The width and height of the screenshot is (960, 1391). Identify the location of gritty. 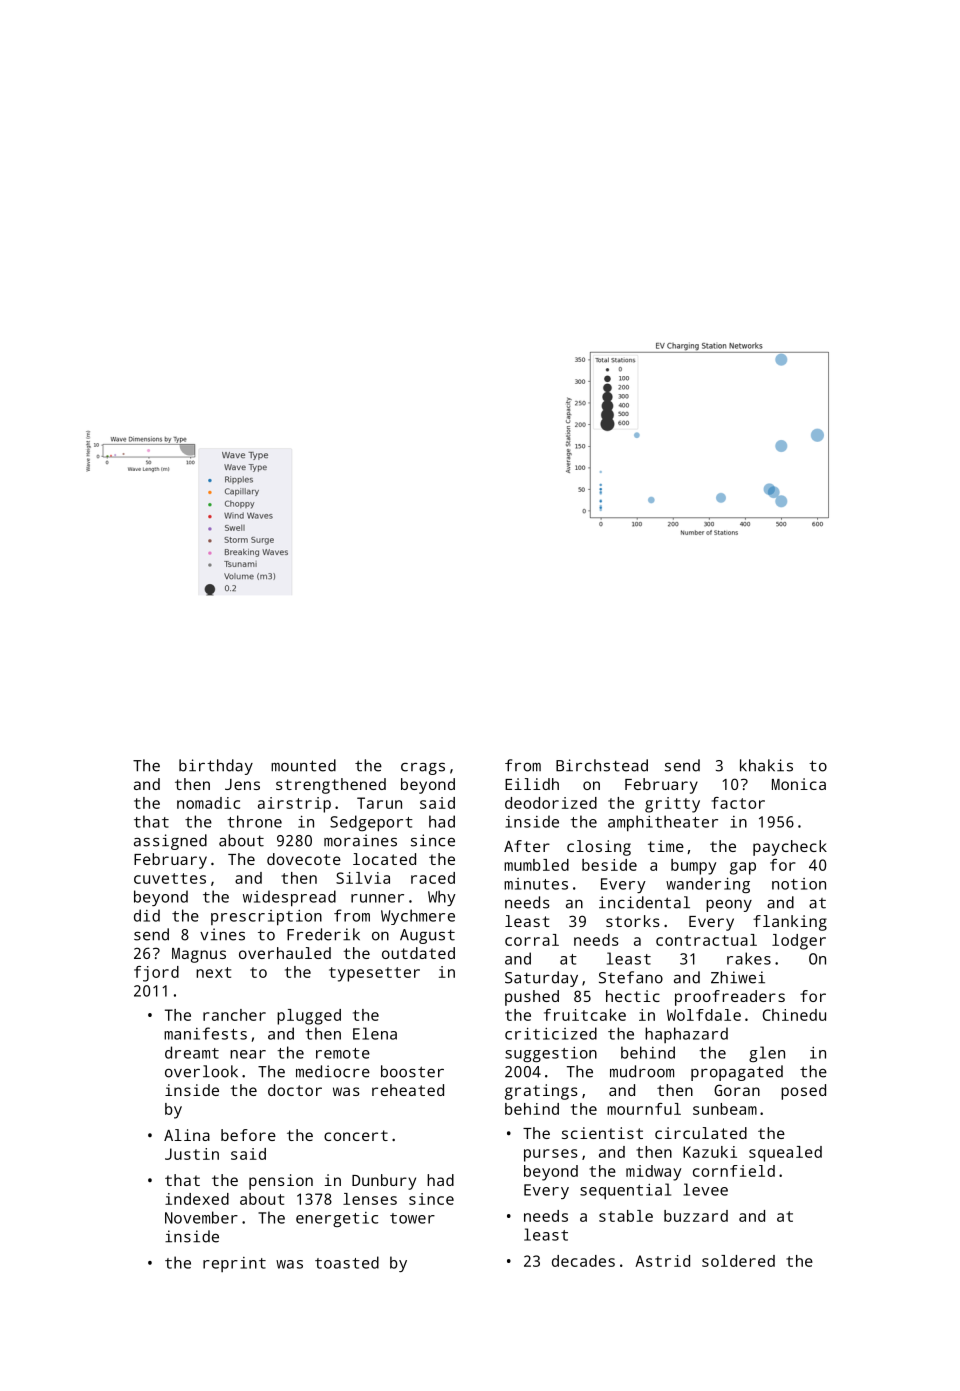
(672, 805).
